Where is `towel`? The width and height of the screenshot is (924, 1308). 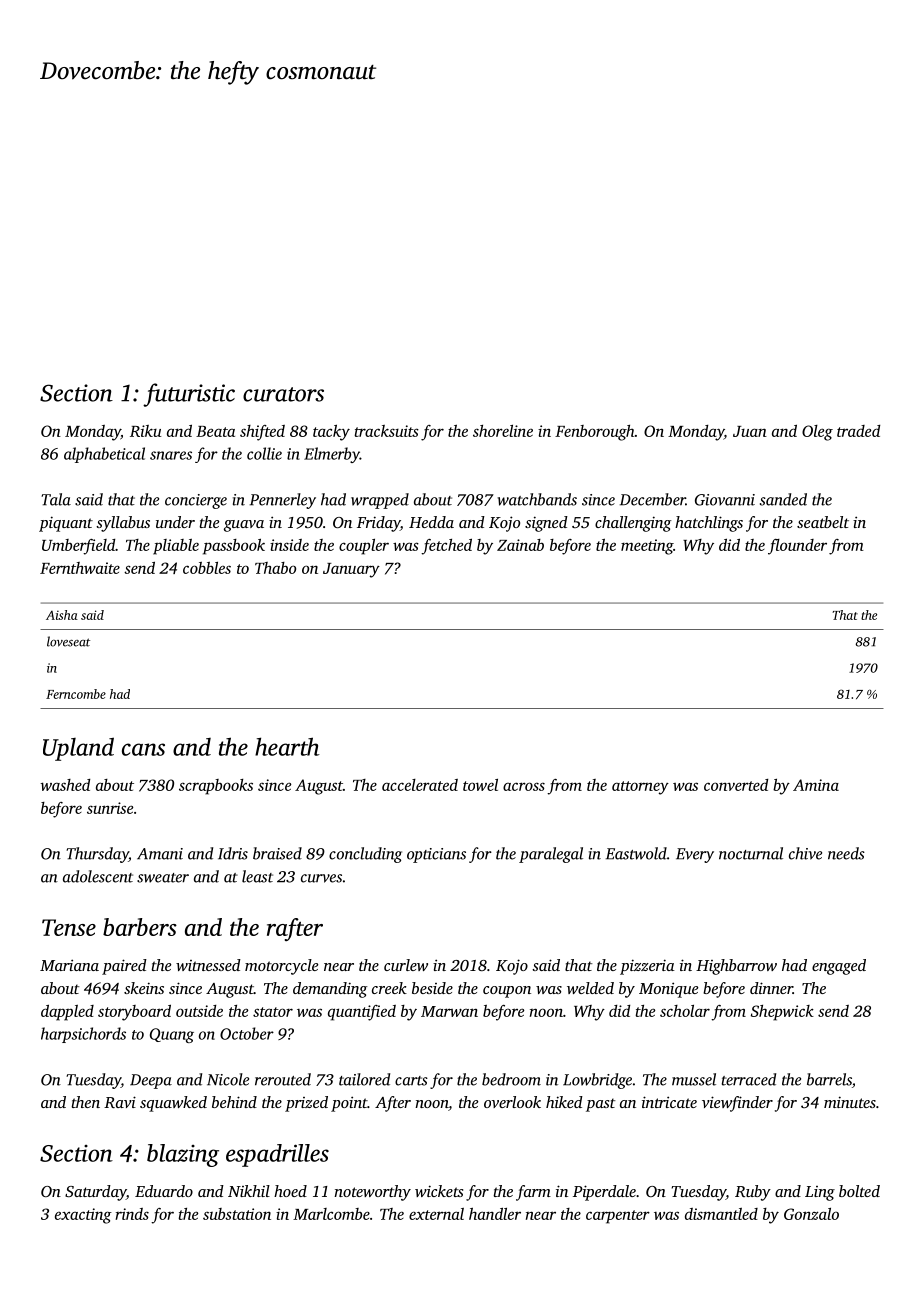
towel is located at coordinates (480, 785).
